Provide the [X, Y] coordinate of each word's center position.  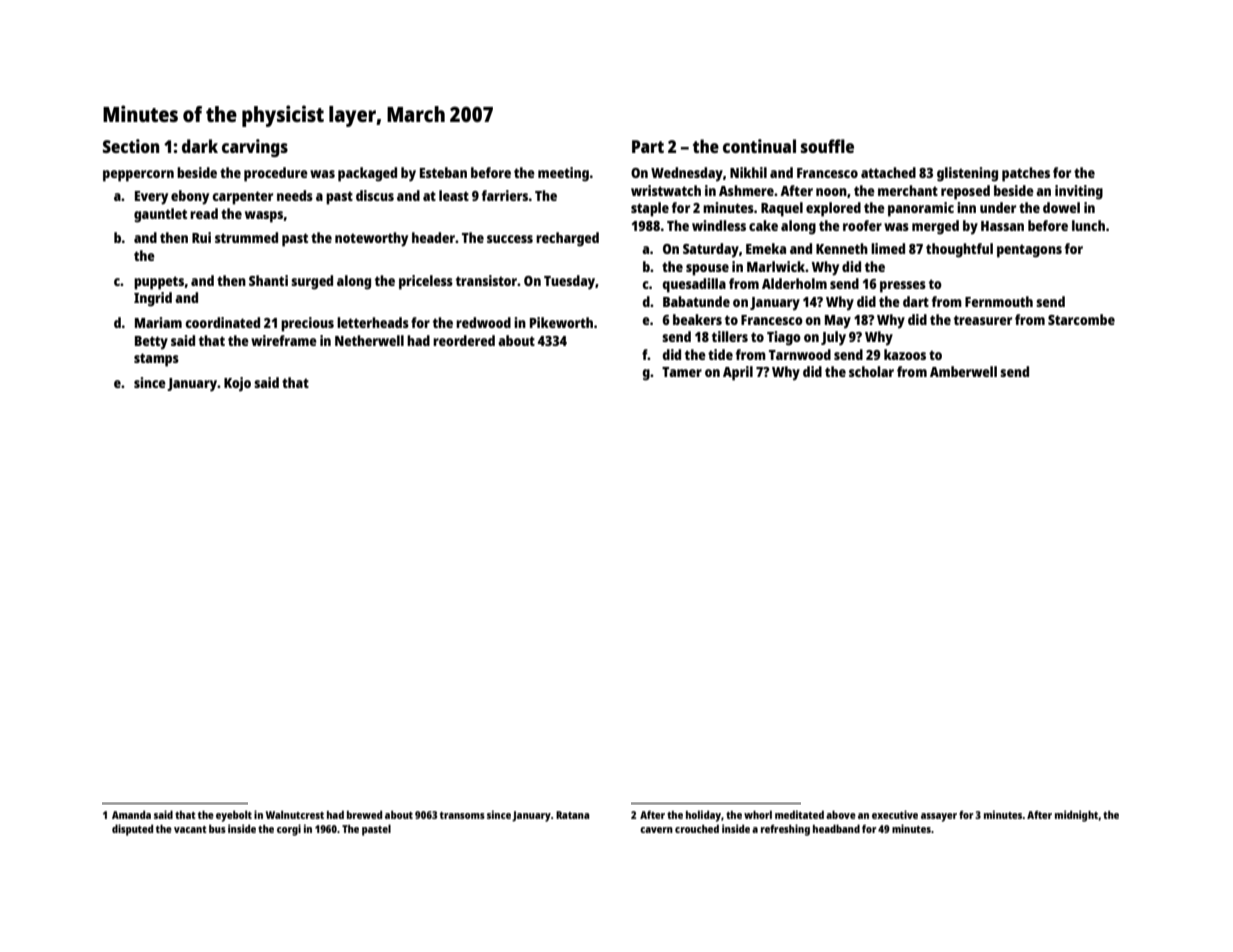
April [738, 373]
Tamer [682, 372]
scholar [871, 371]
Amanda [131, 814]
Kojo [237, 384]
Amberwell [963, 371]
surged [312, 282]
